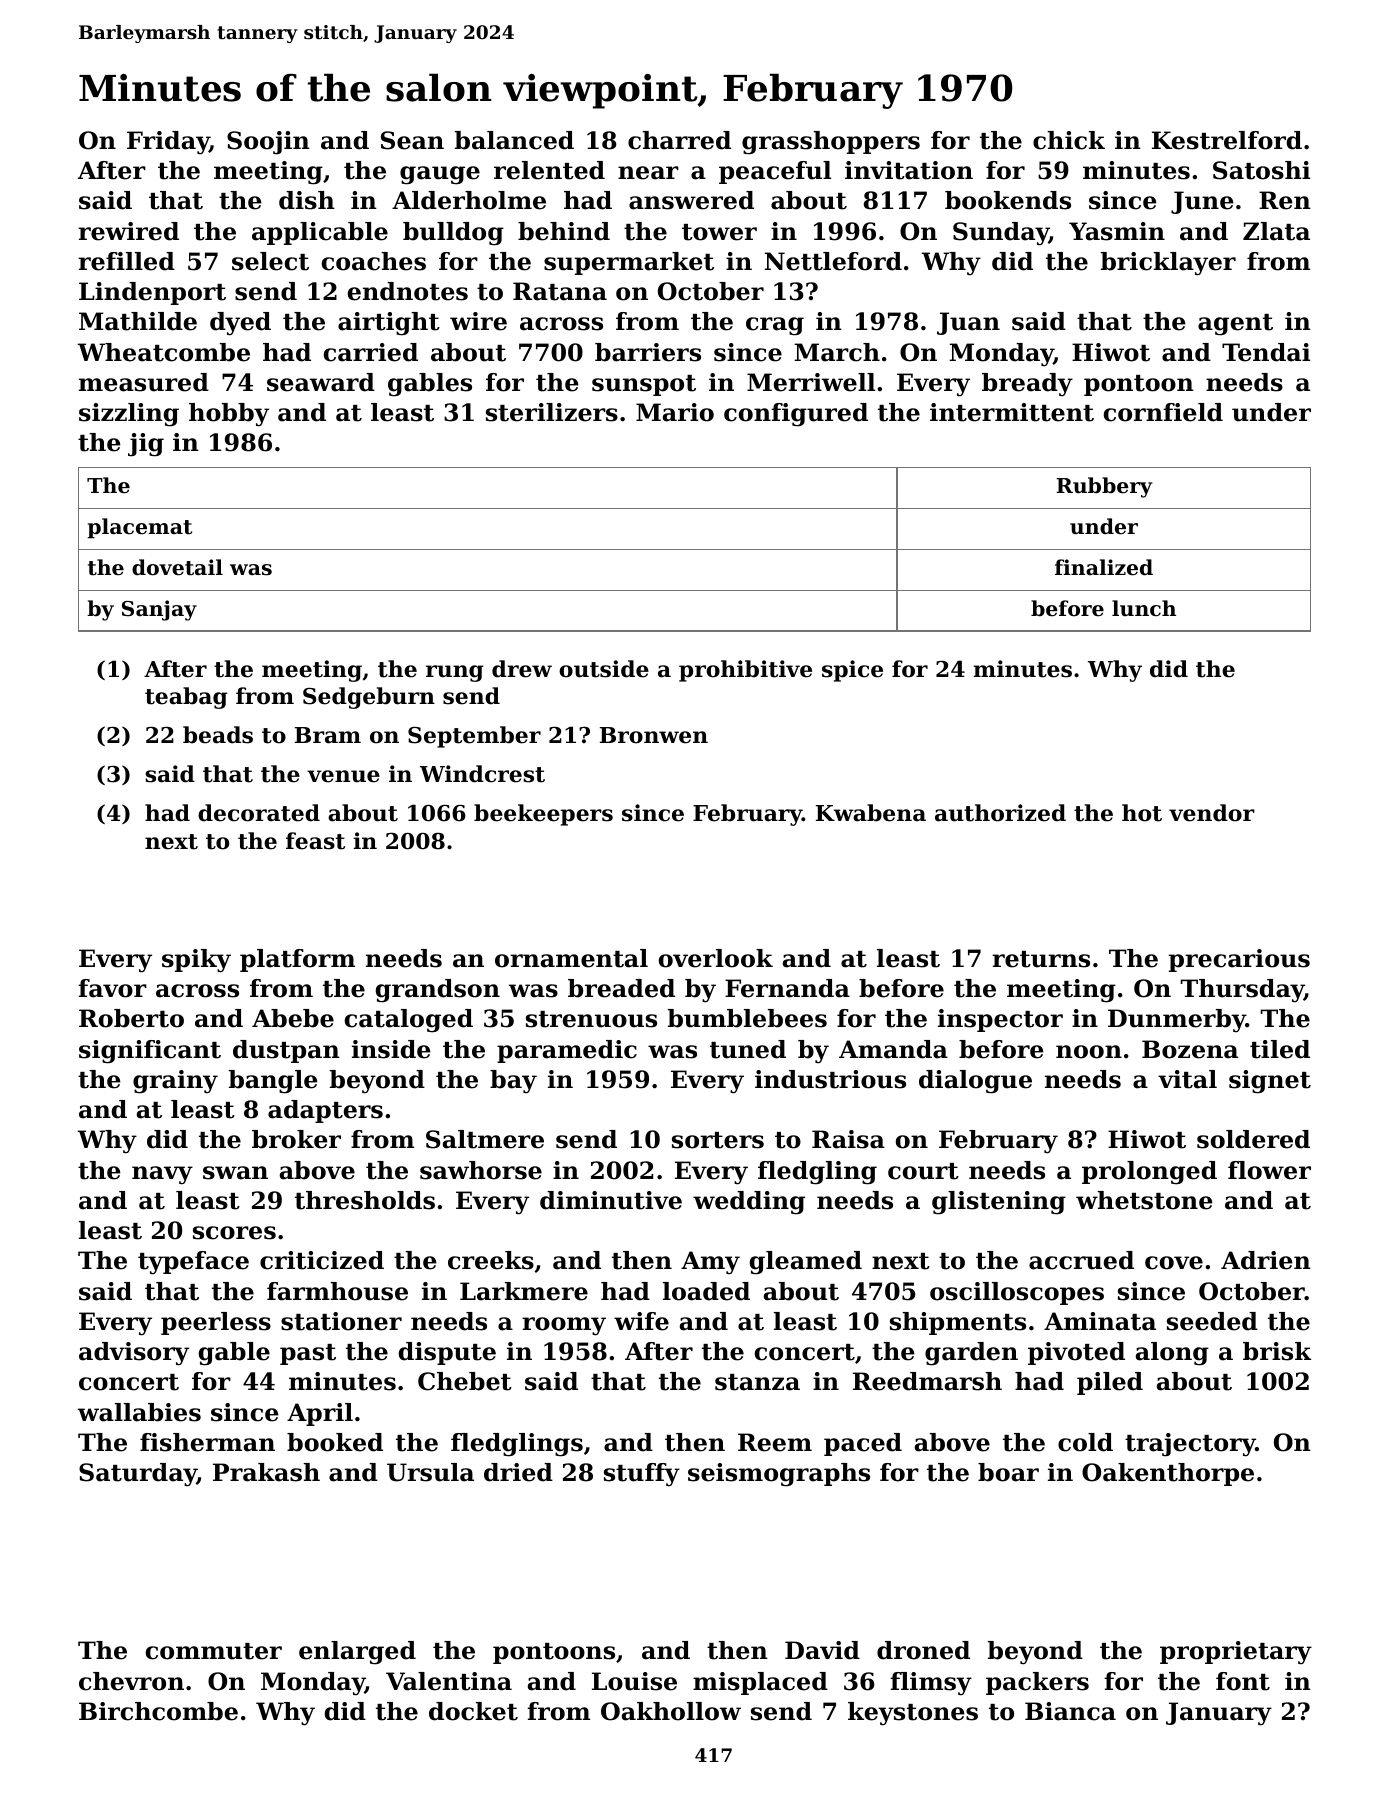 The width and height of the screenshot is (1389, 1797). I want to click on Mathilde, so click(138, 321).
